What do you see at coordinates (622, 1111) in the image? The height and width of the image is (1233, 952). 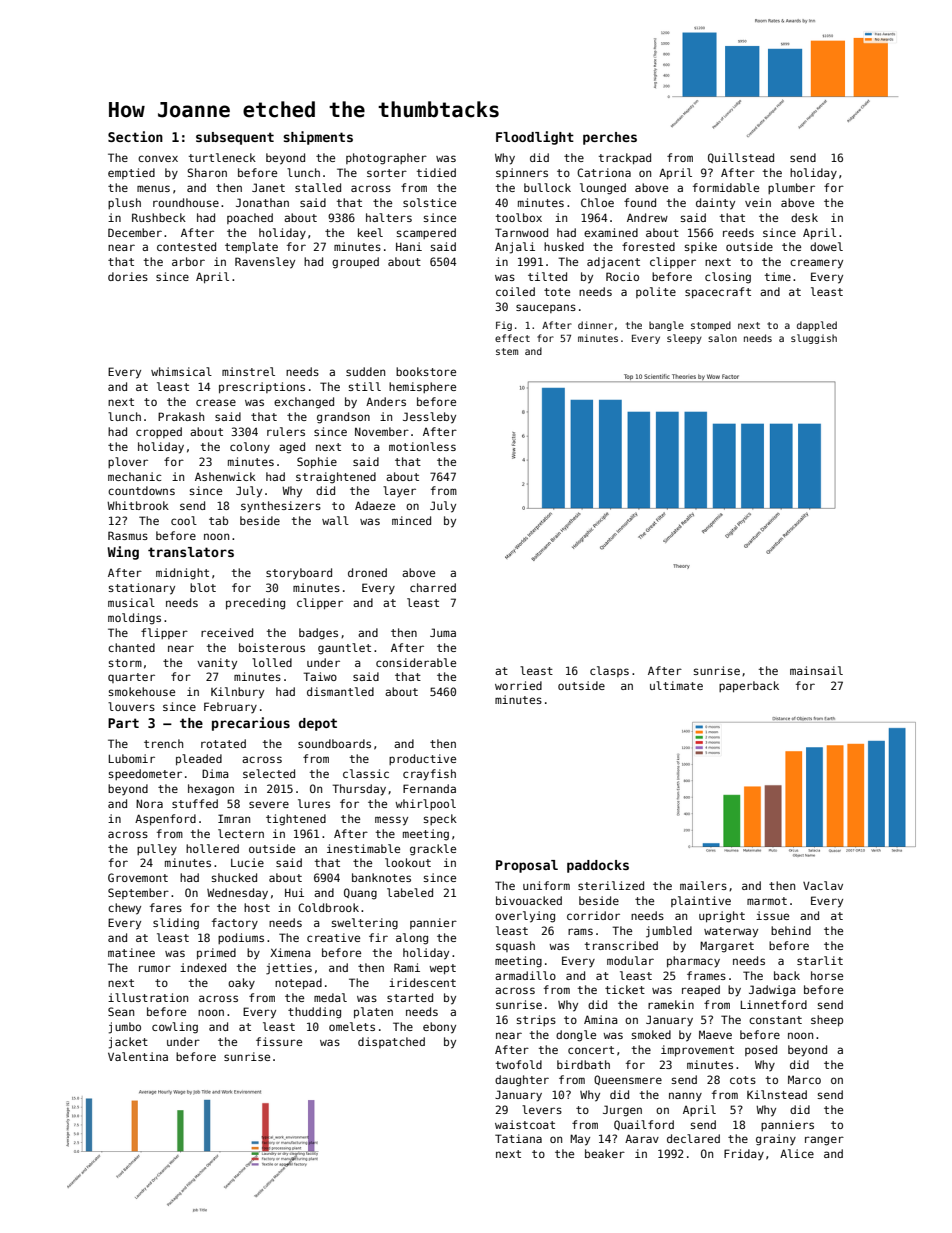 I see `Jurgen` at bounding box center [622, 1111].
